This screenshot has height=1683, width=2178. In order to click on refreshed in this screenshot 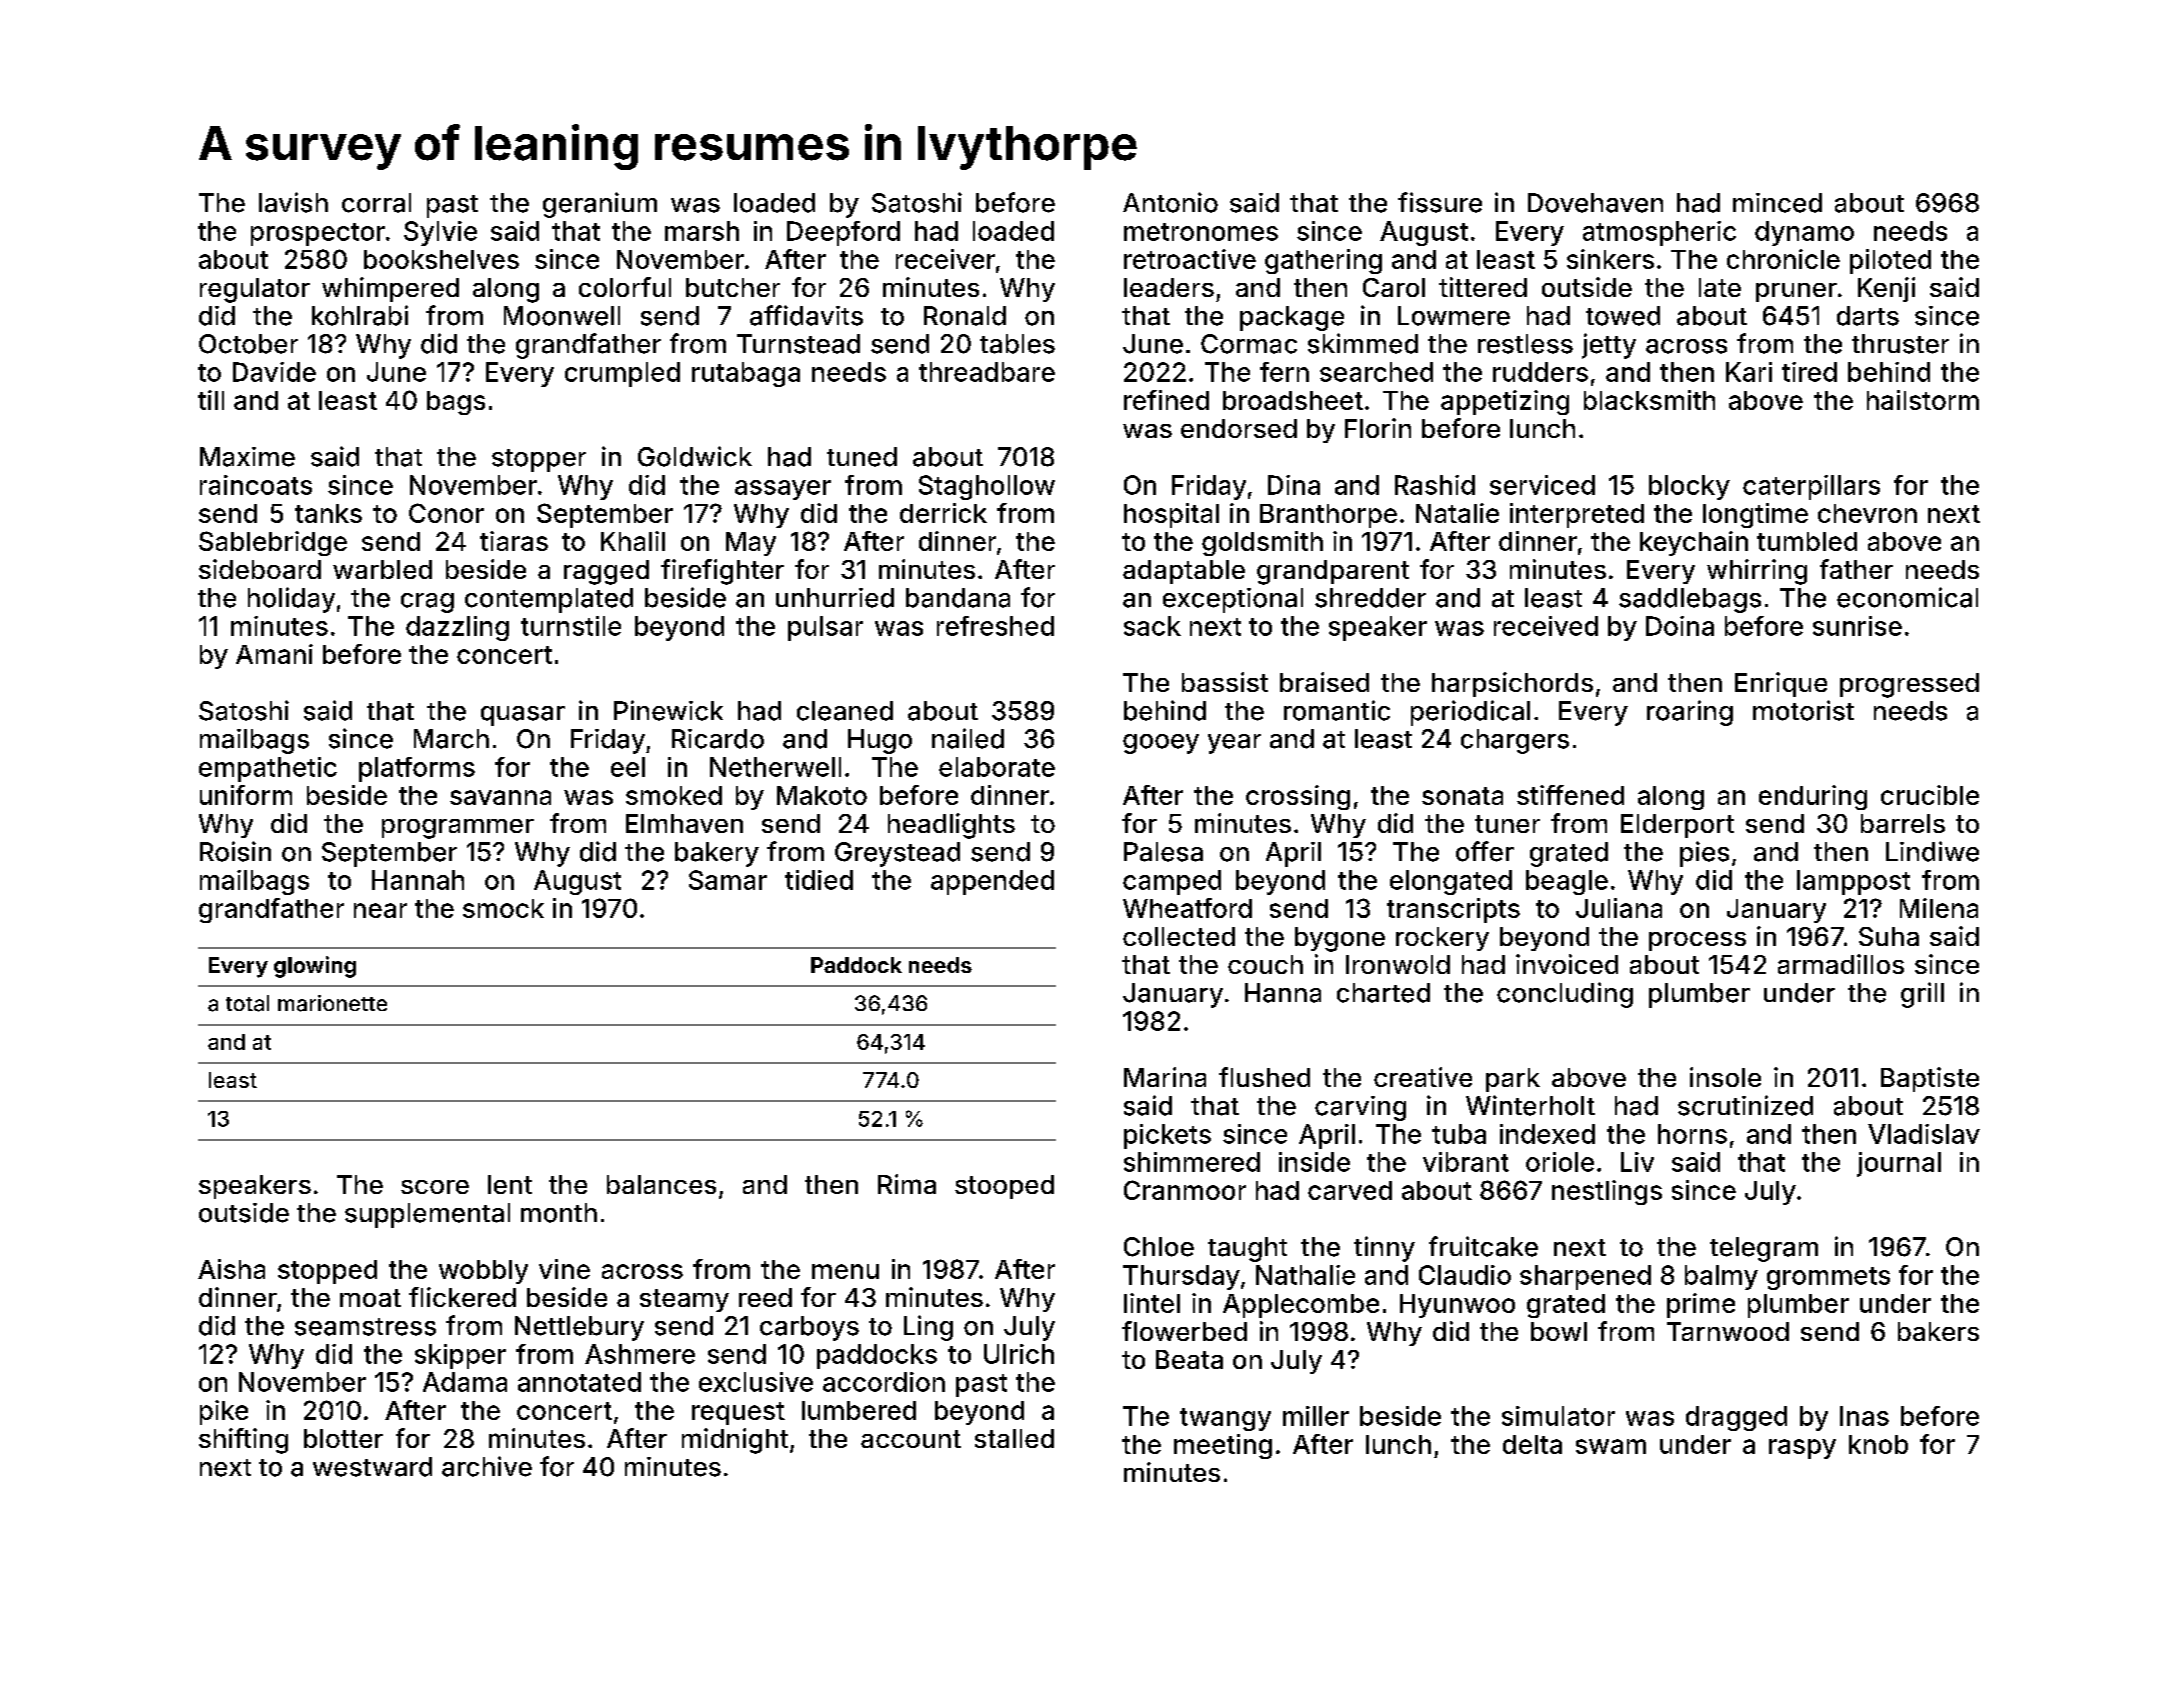, I will do `click(995, 626)`.
